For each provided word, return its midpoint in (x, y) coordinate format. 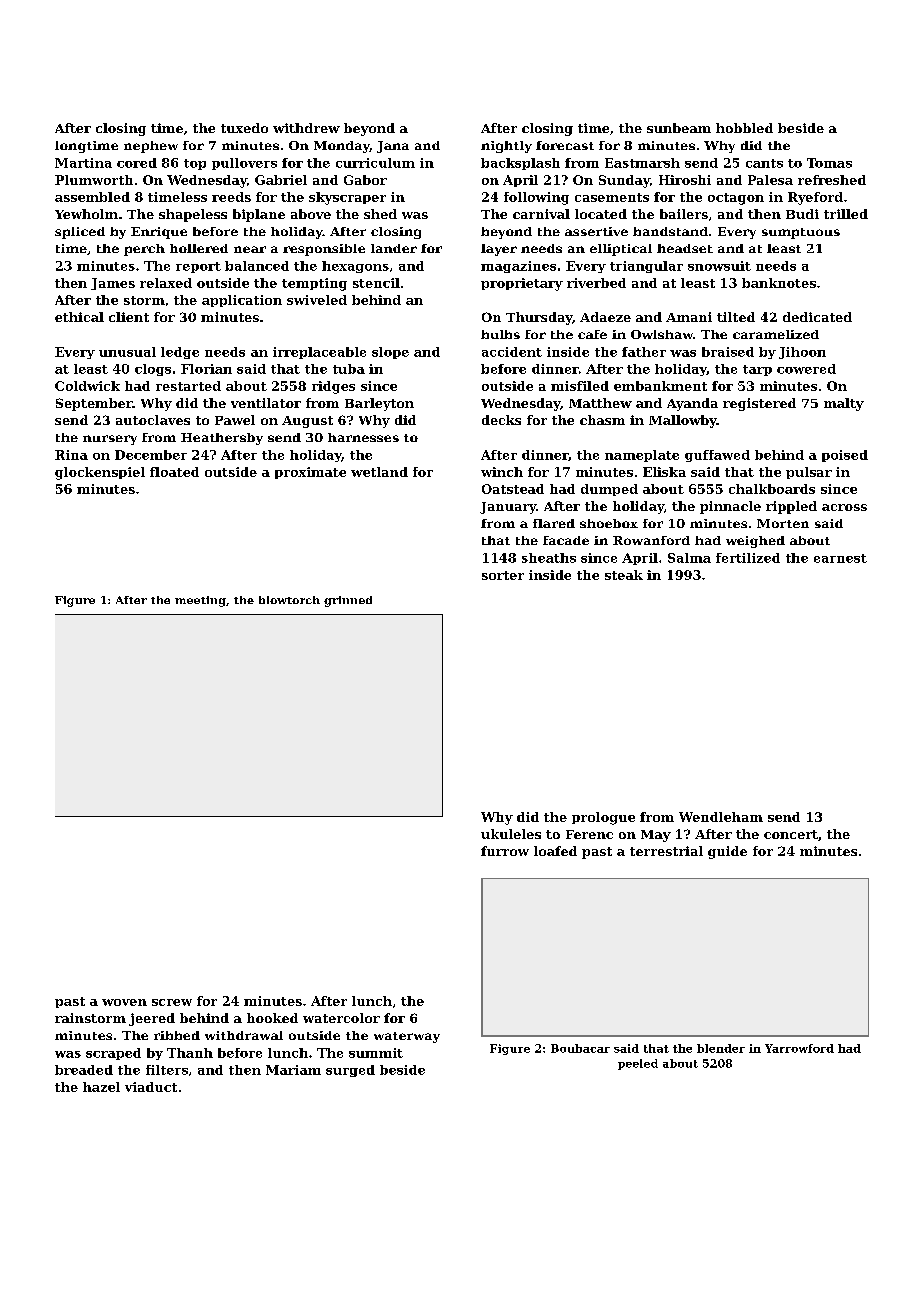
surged (350, 1071)
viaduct (151, 1087)
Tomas (829, 163)
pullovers (244, 164)
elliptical (621, 250)
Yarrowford (799, 1048)
